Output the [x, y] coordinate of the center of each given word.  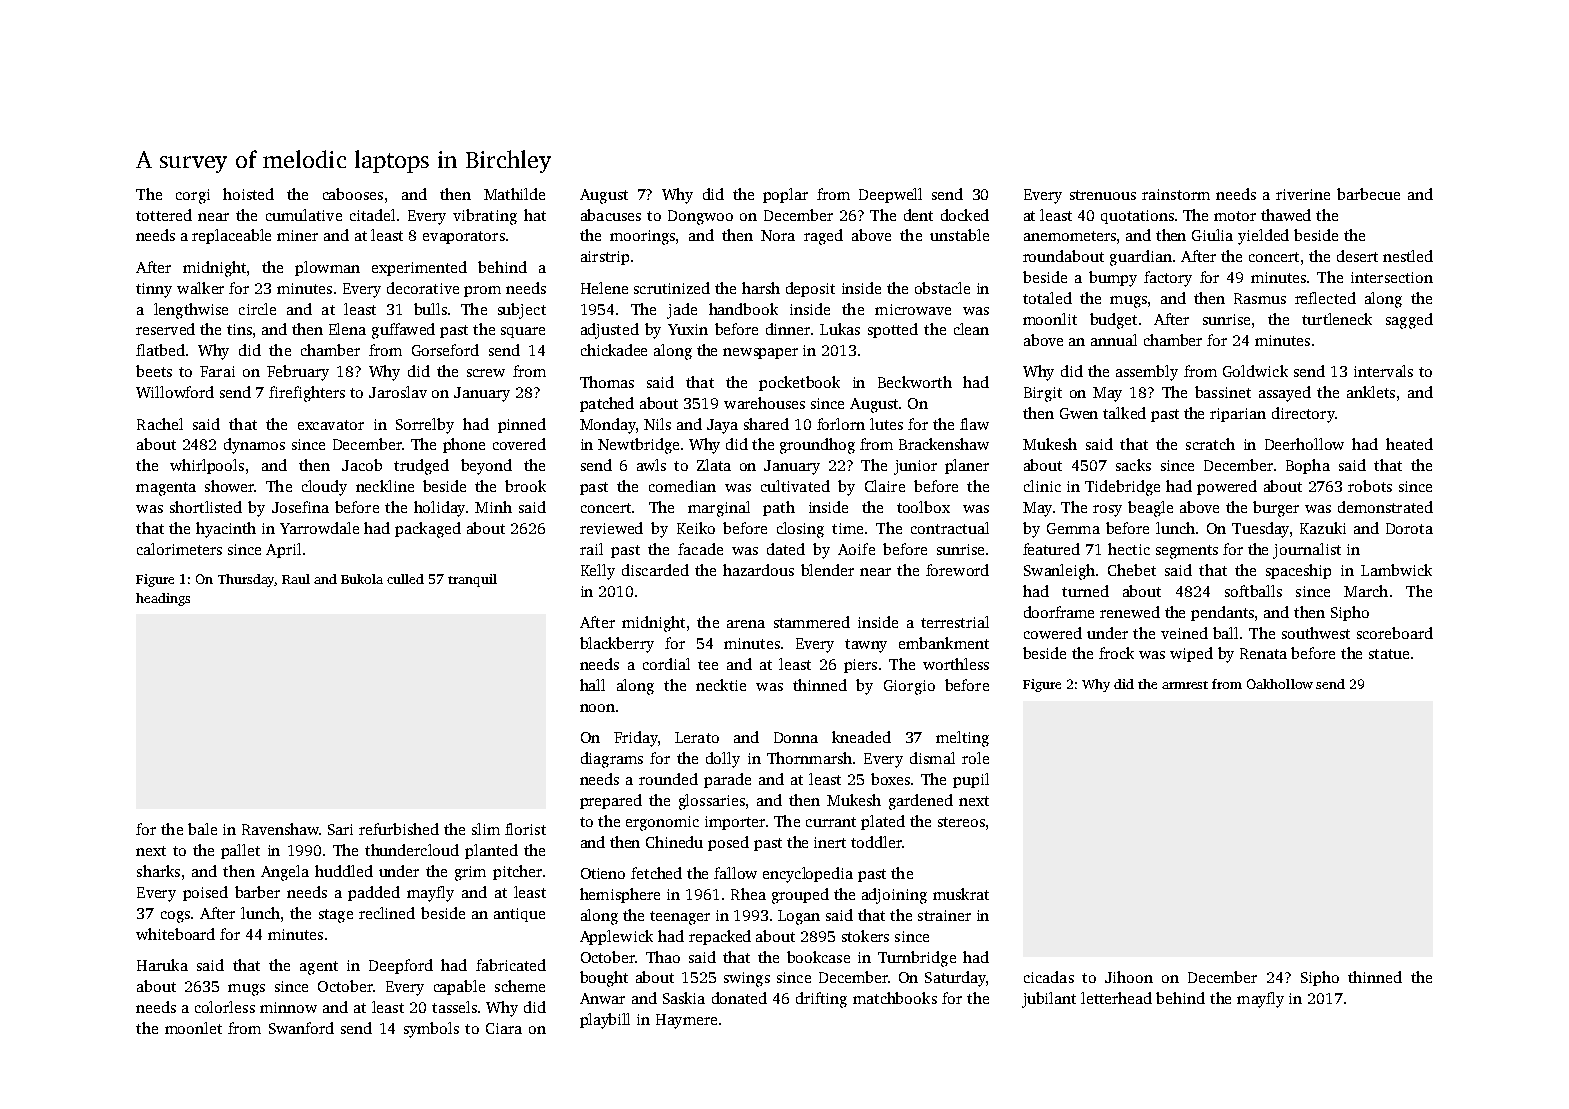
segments [1187, 552]
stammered [812, 622]
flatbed [160, 350]
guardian [1141, 258]
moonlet [193, 1028]
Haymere [686, 1021]
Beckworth [915, 382]
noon [597, 708]
